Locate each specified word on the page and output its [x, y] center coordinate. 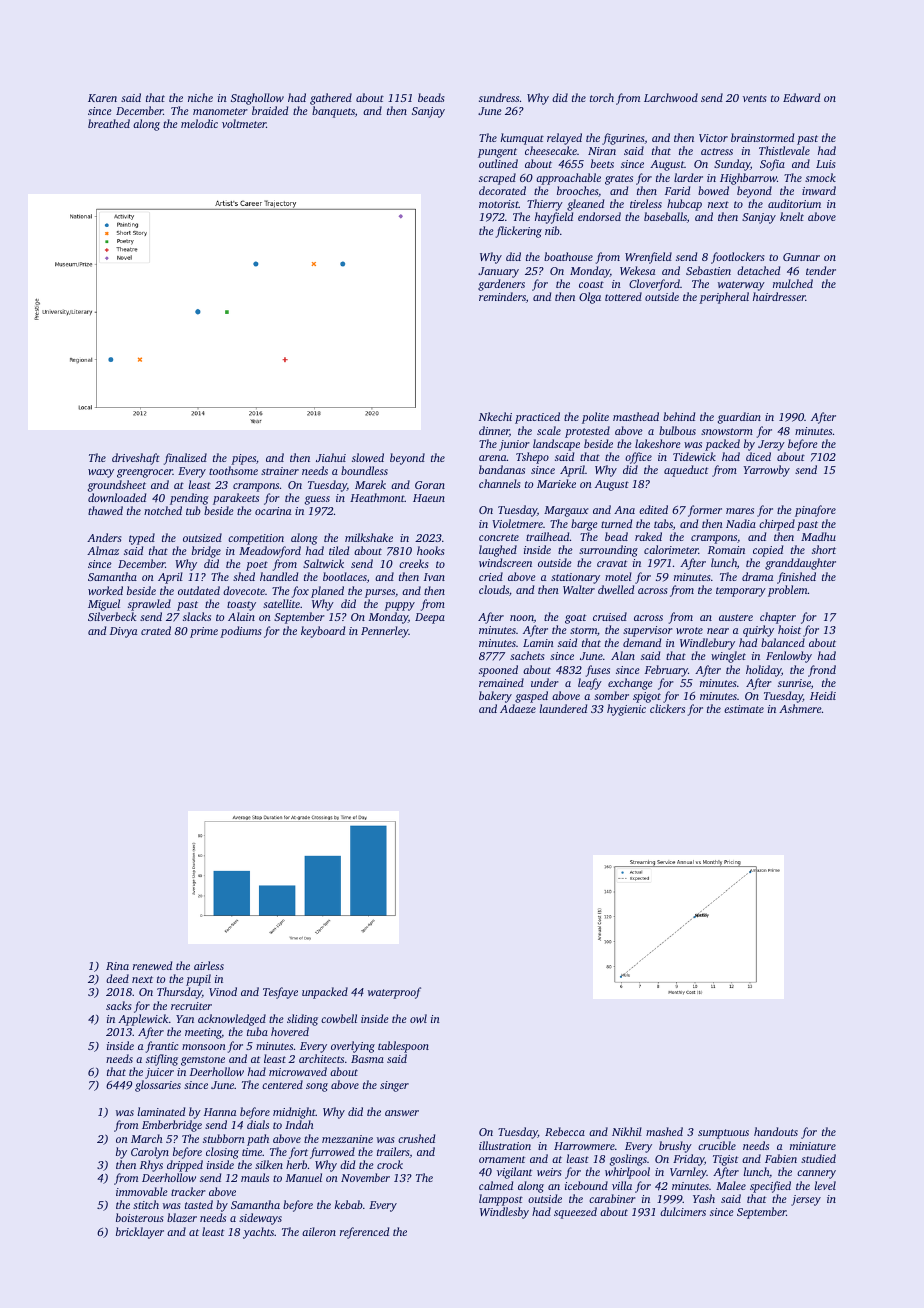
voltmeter [244, 123]
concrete [499, 537]
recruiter [191, 1006]
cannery [816, 1174]
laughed [498, 551]
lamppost [501, 1200]
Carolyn [150, 1153]
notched [163, 510]
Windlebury [707, 644]
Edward [801, 97]
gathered [331, 99]
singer [394, 1086]
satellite [281, 603]
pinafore [815, 511]
